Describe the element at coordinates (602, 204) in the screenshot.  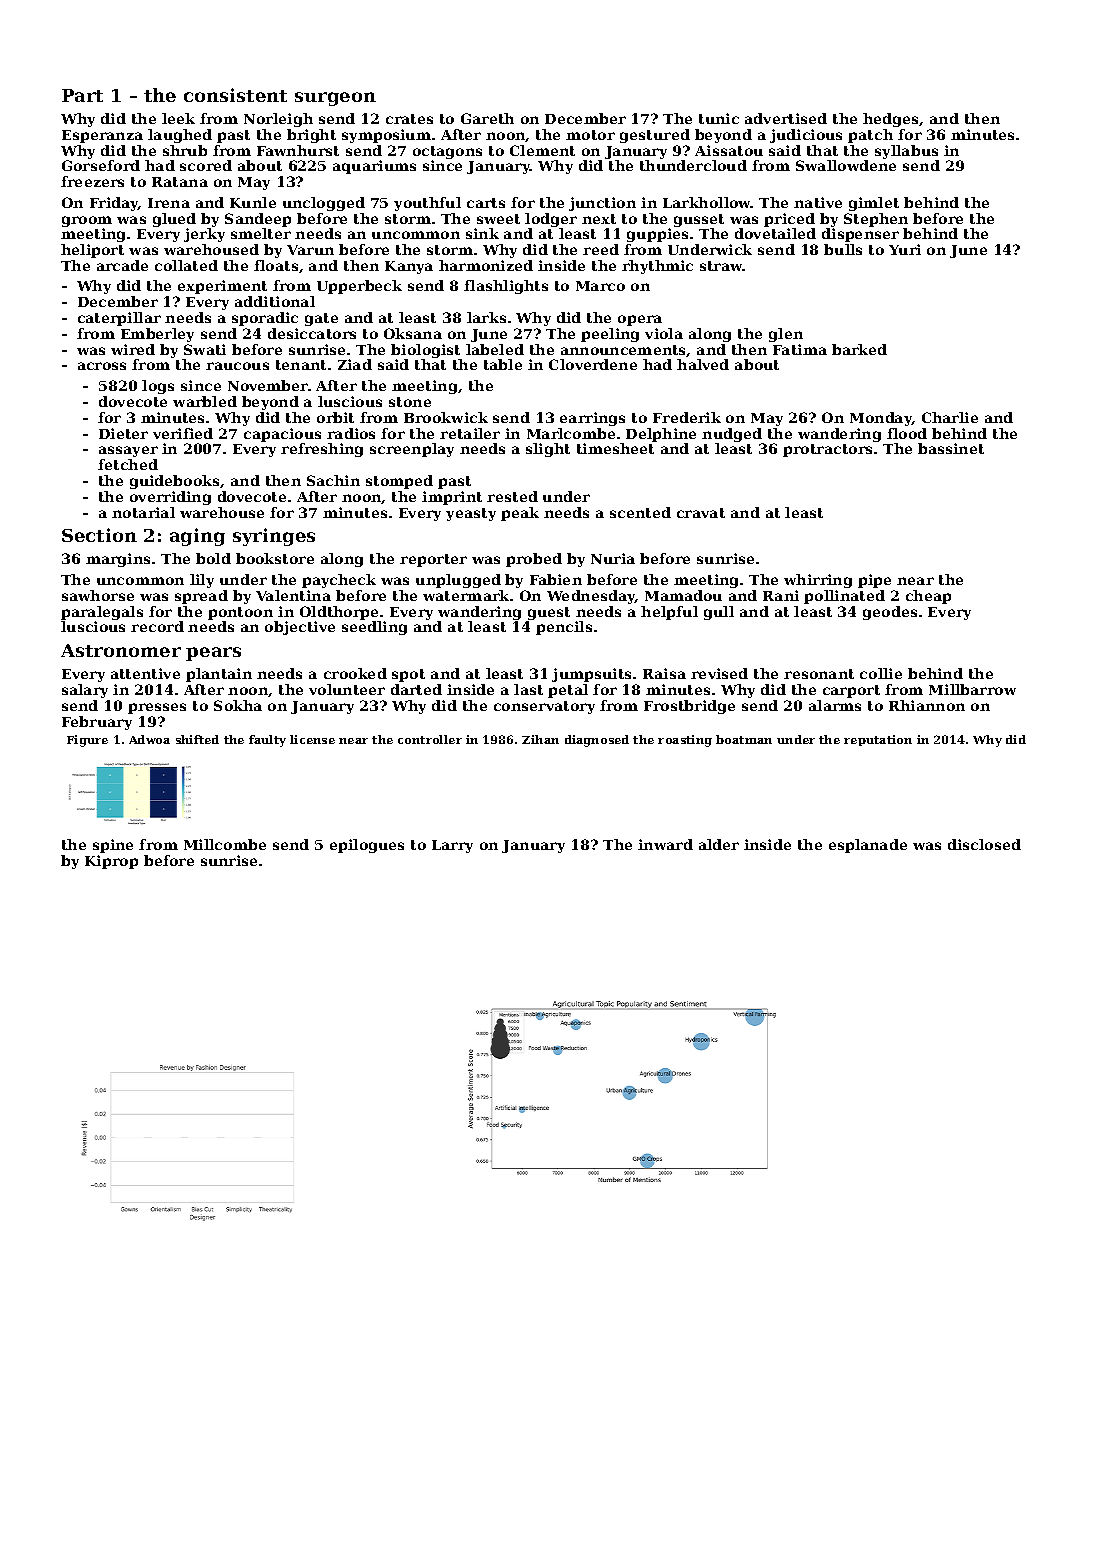
I see `junction` at that location.
